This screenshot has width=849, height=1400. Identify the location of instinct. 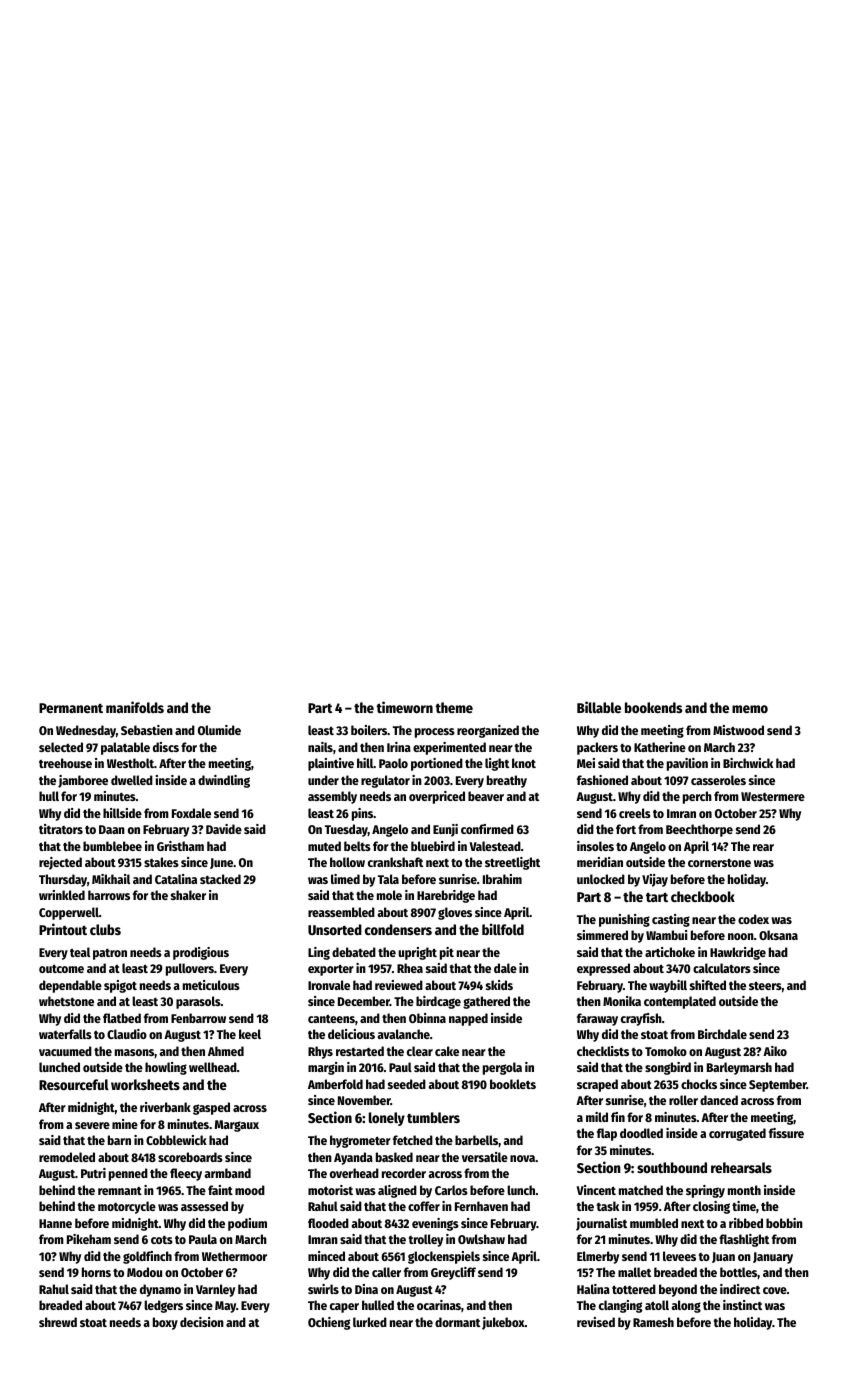
(742, 1305).
